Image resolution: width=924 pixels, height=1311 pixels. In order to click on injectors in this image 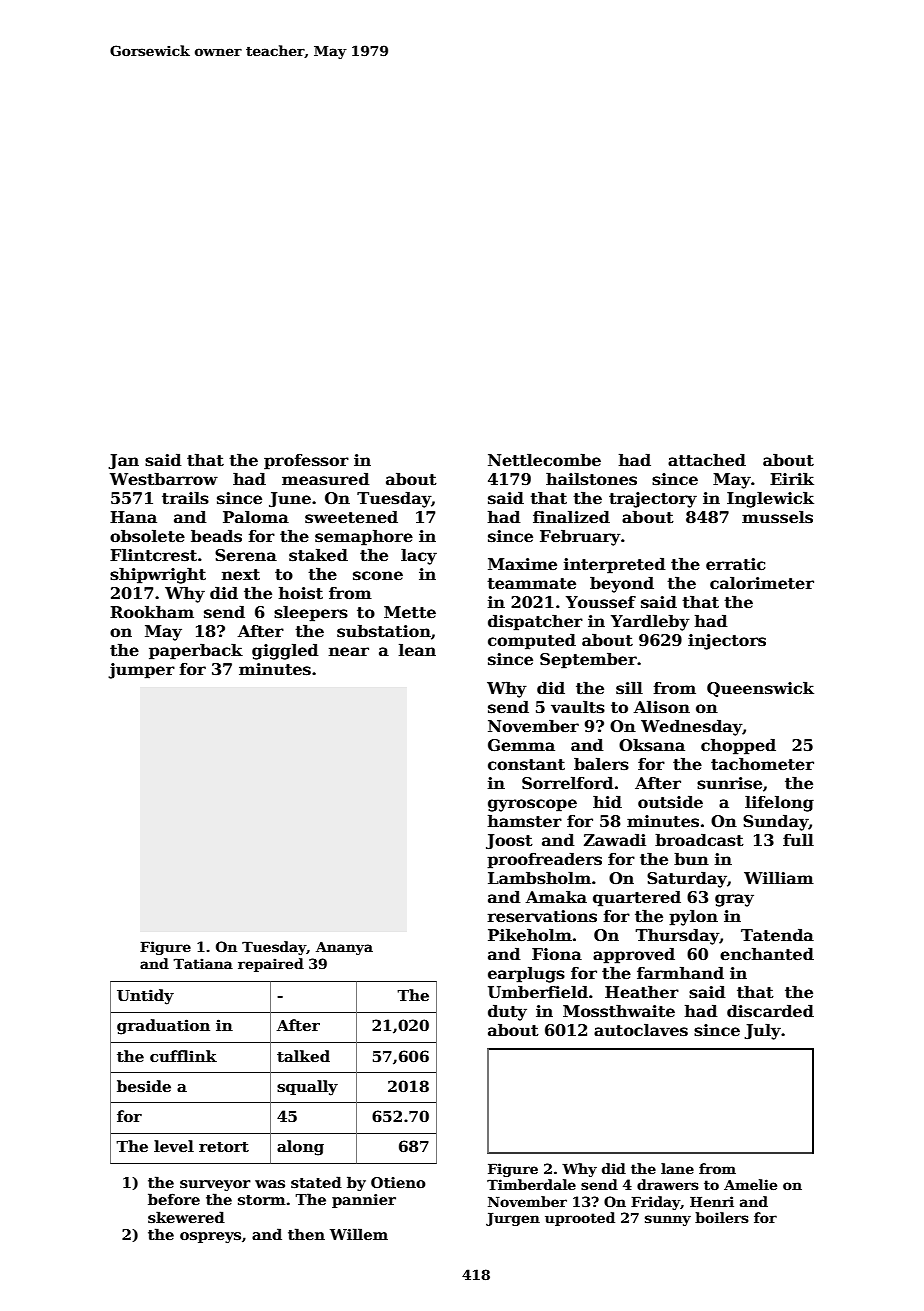, I will do `click(727, 642)`.
